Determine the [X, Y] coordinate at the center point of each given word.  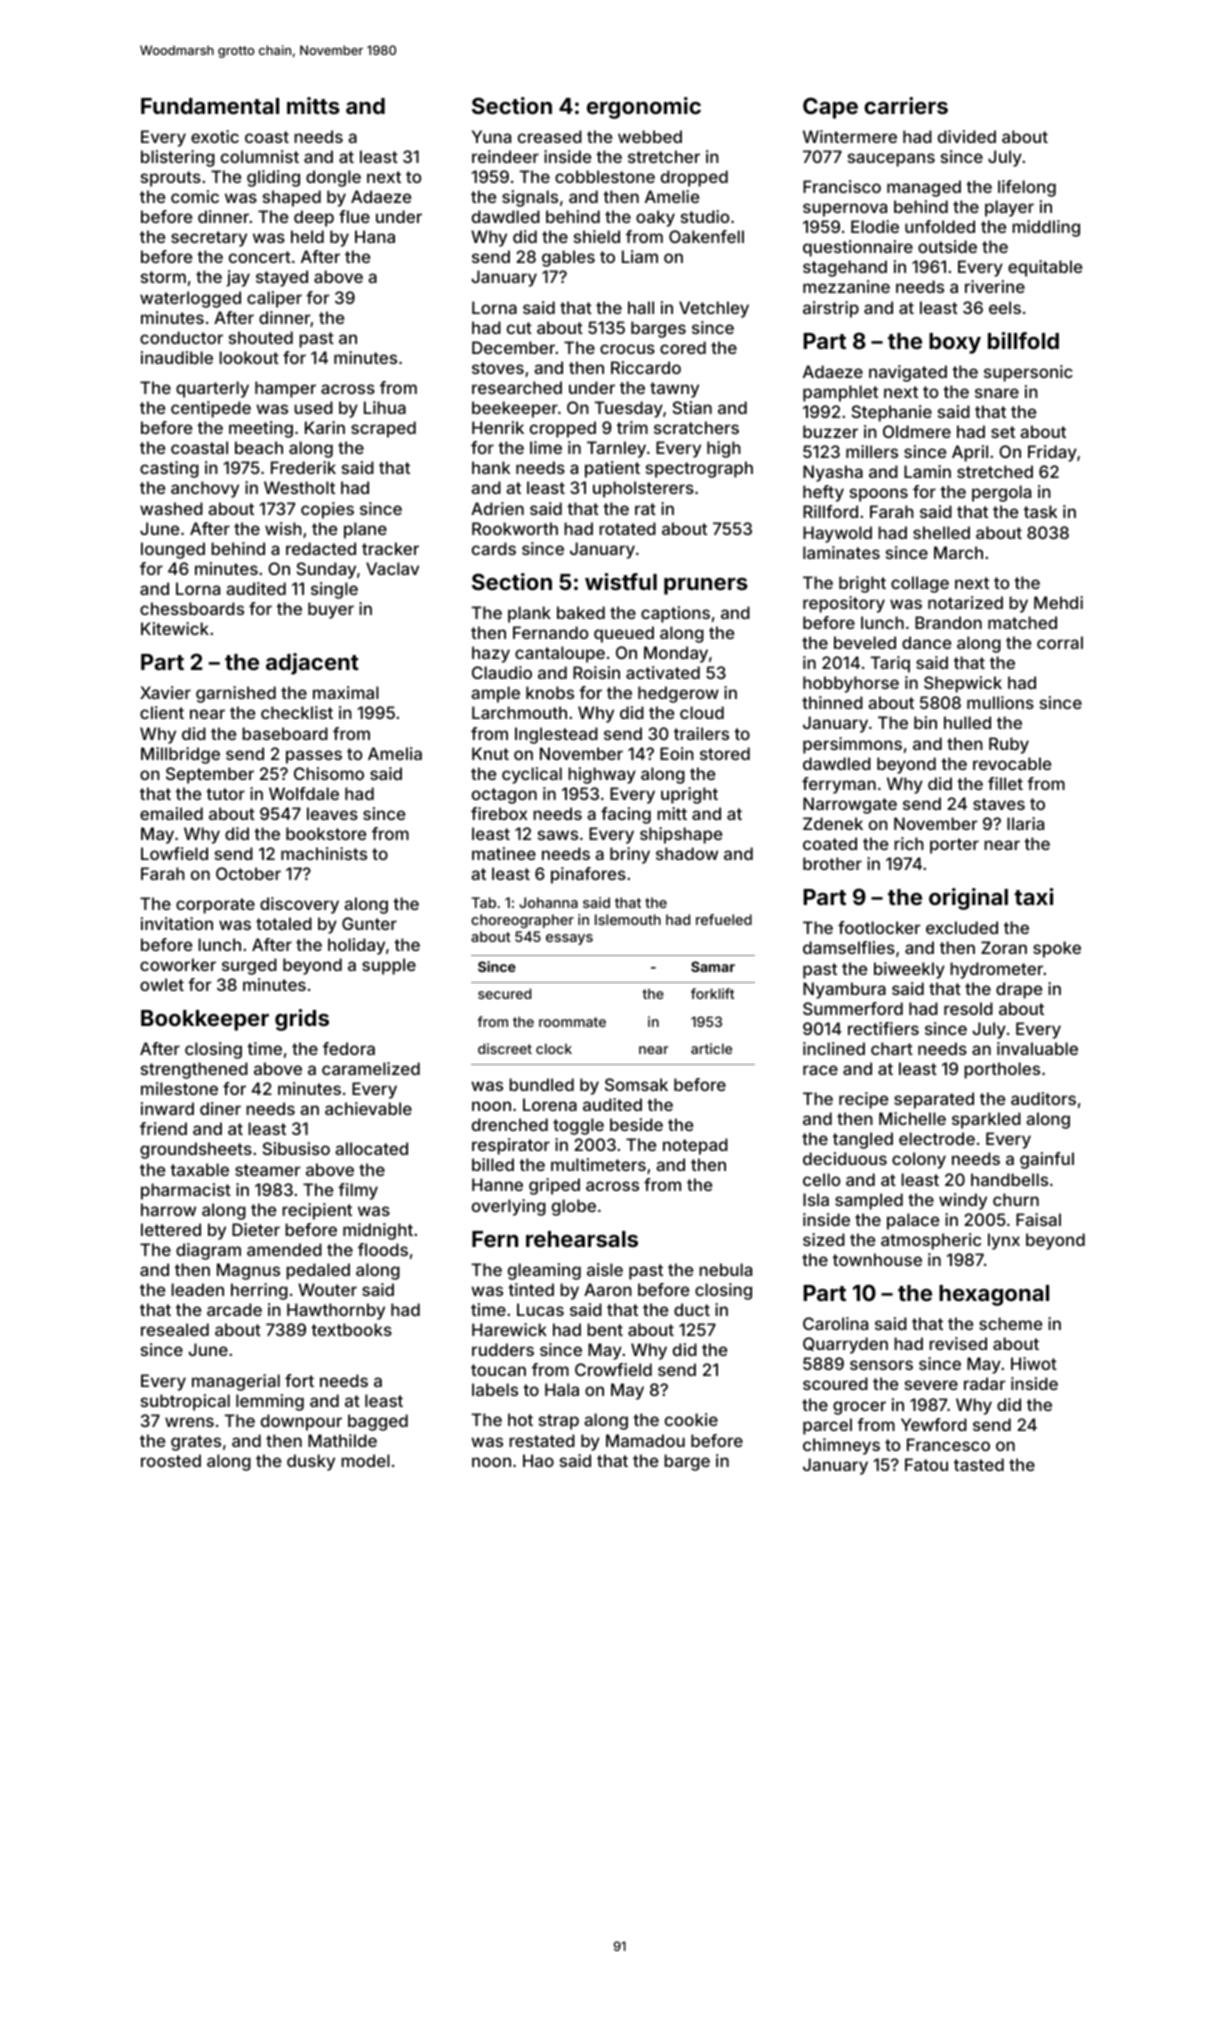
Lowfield [174, 853]
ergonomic [644, 108]
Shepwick [963, 684]
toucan [498, 1370]
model [365, 1460]
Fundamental [210, 106]
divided [967, 136]
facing [626, 815]
